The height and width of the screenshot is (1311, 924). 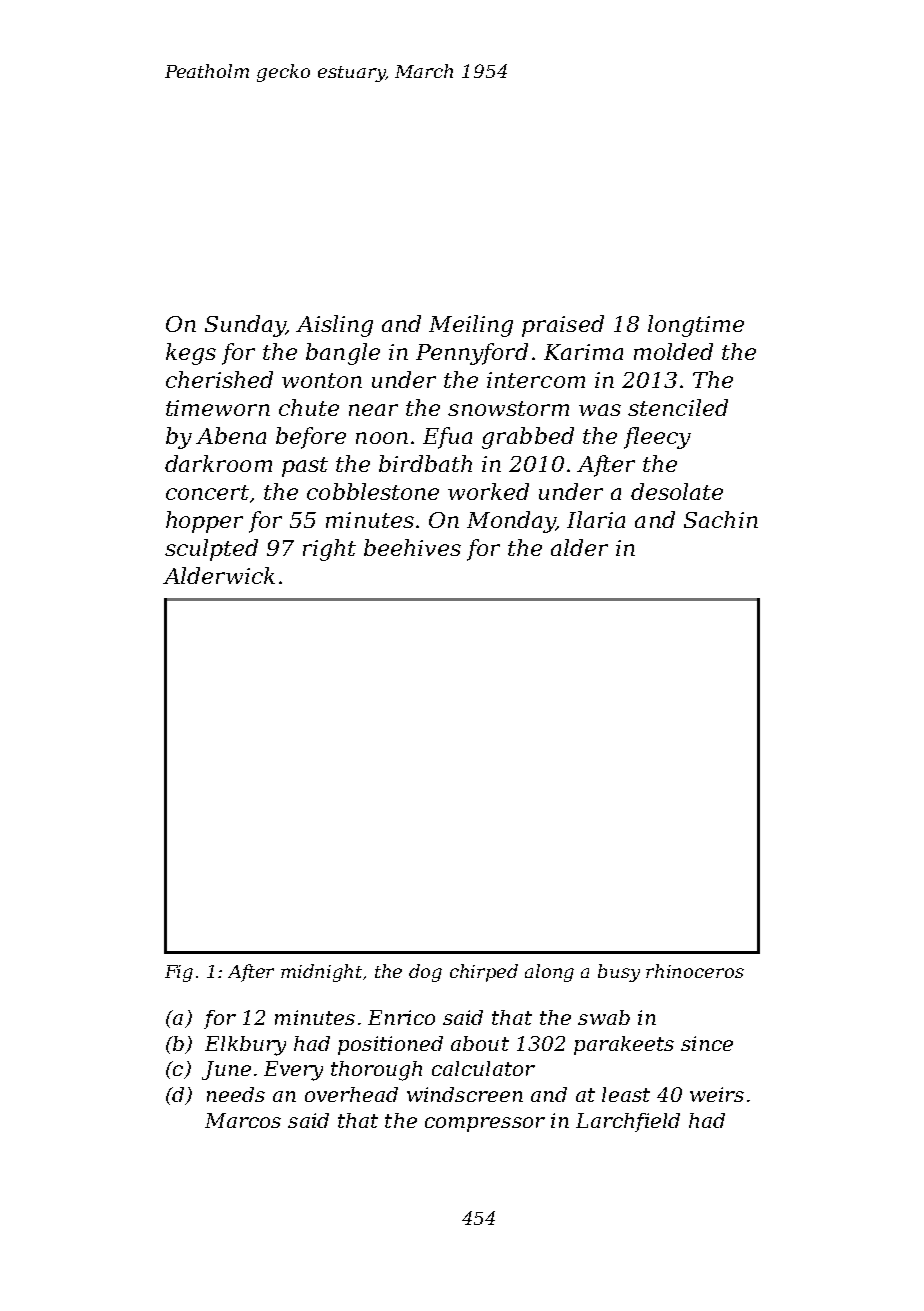 What do you see at coordinates (721, 519) in the screenshot?
I see `Sachin` at bounding box center [721, 519].
